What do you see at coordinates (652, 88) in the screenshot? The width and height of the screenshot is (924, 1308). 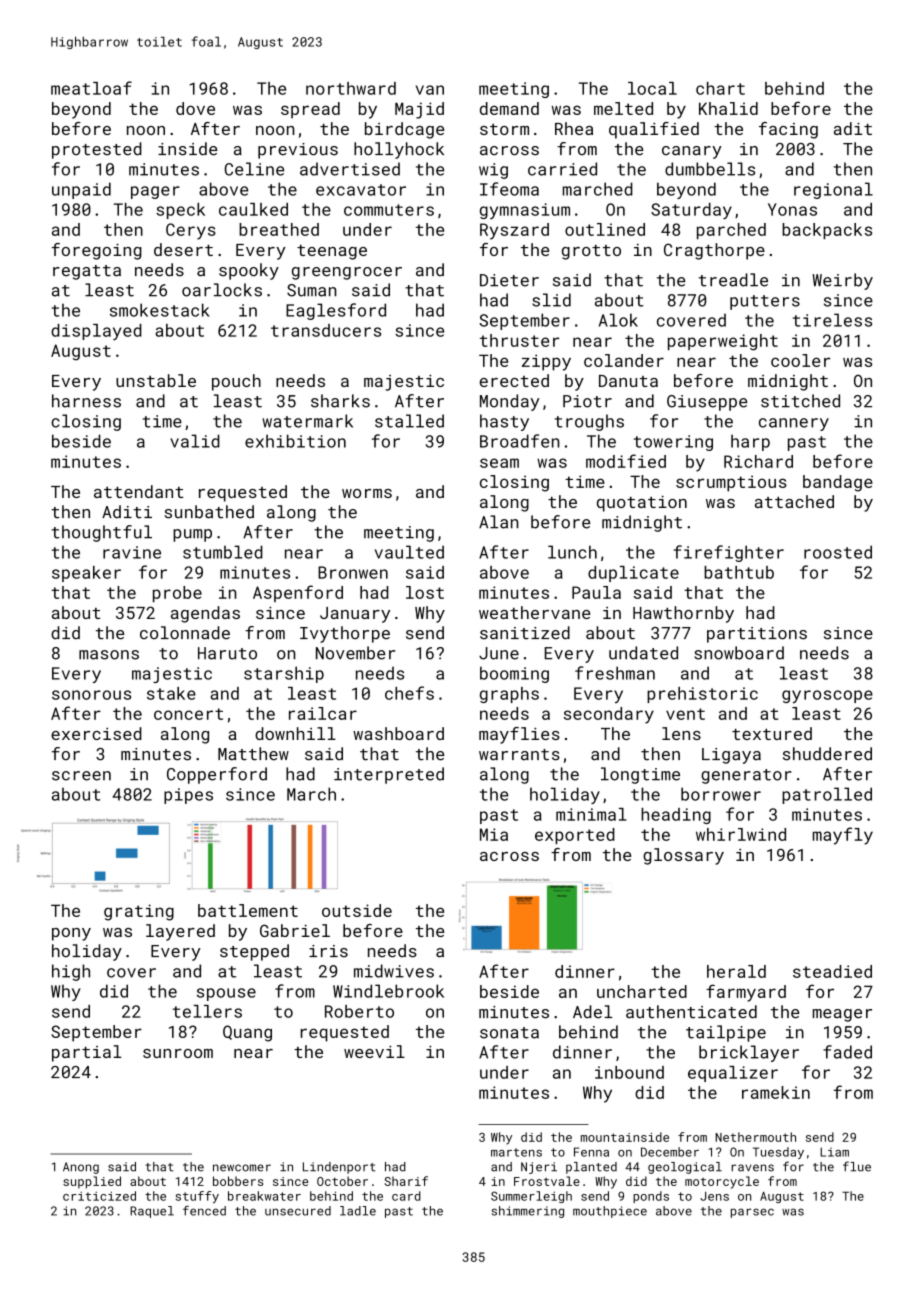 I see `local` at bounding box center [652, 88].
